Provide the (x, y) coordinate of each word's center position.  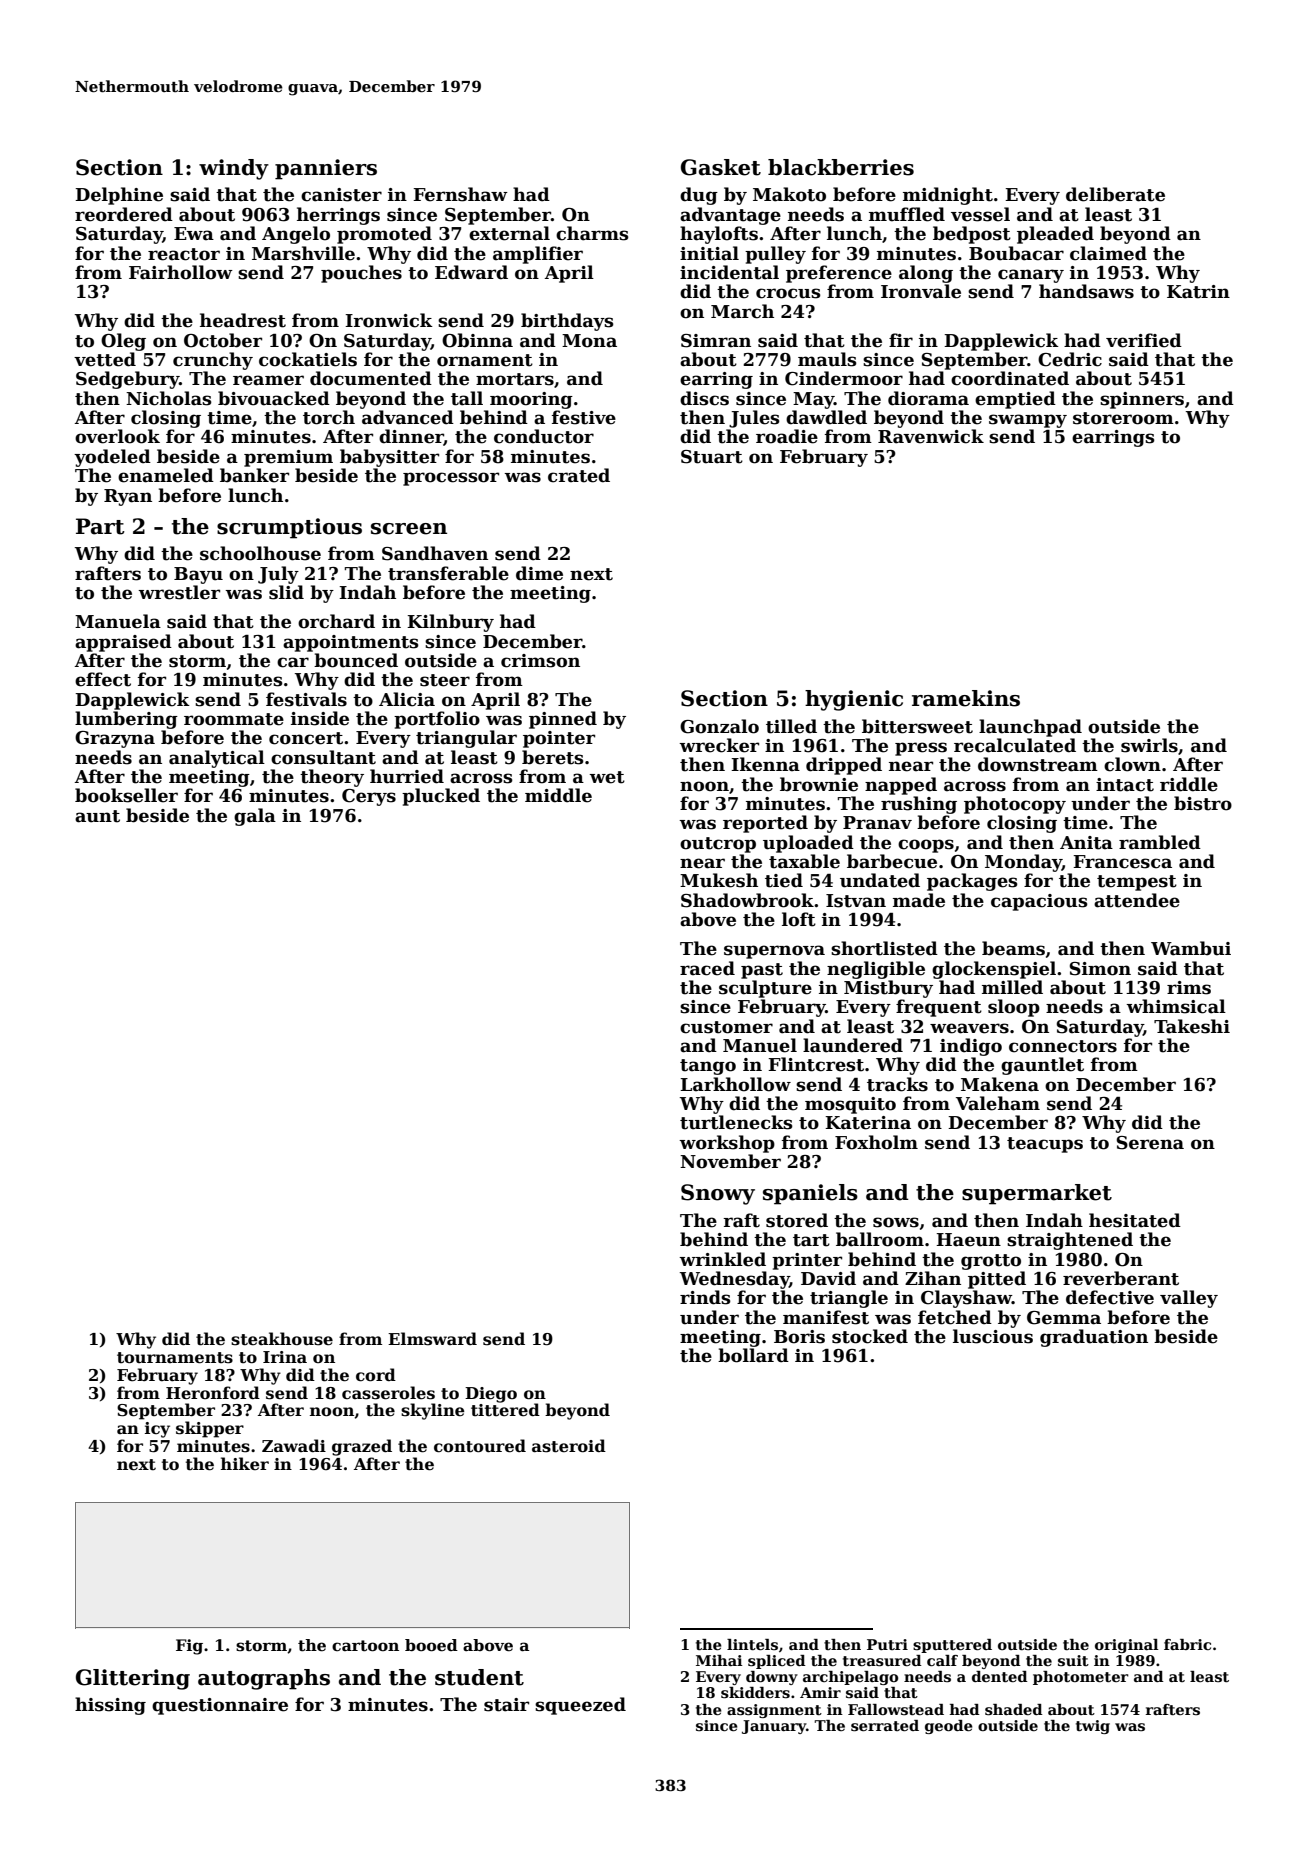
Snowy (718, 1194)
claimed (1108, 253)
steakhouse (282, 1339)
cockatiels (308, 359)
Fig (189, 1647)
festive (584, 417)
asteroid (569, 1446)
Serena (1150, 1143)
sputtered (952, 1646)
